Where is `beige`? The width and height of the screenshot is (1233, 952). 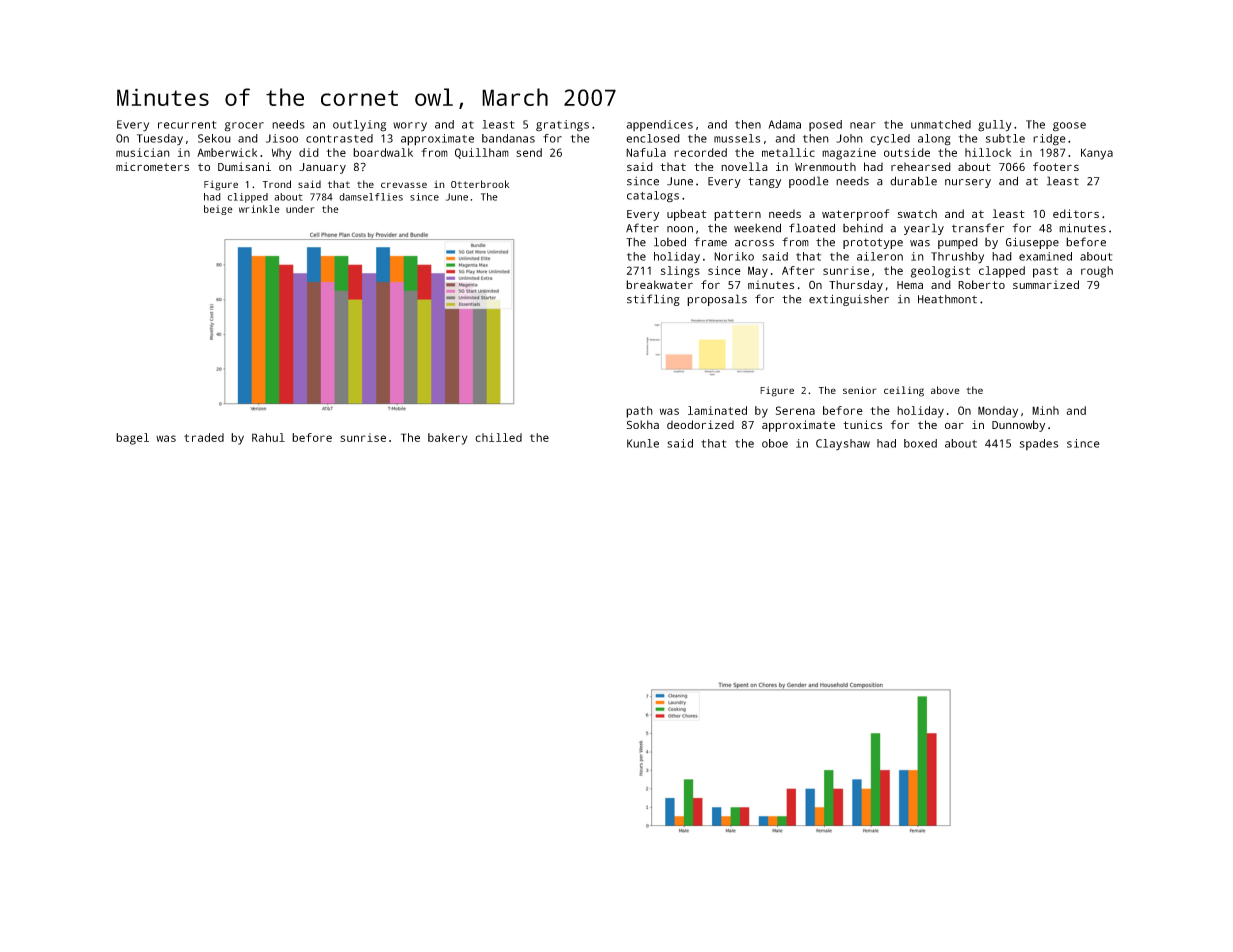 beige is located at coordinates (218, 210).
